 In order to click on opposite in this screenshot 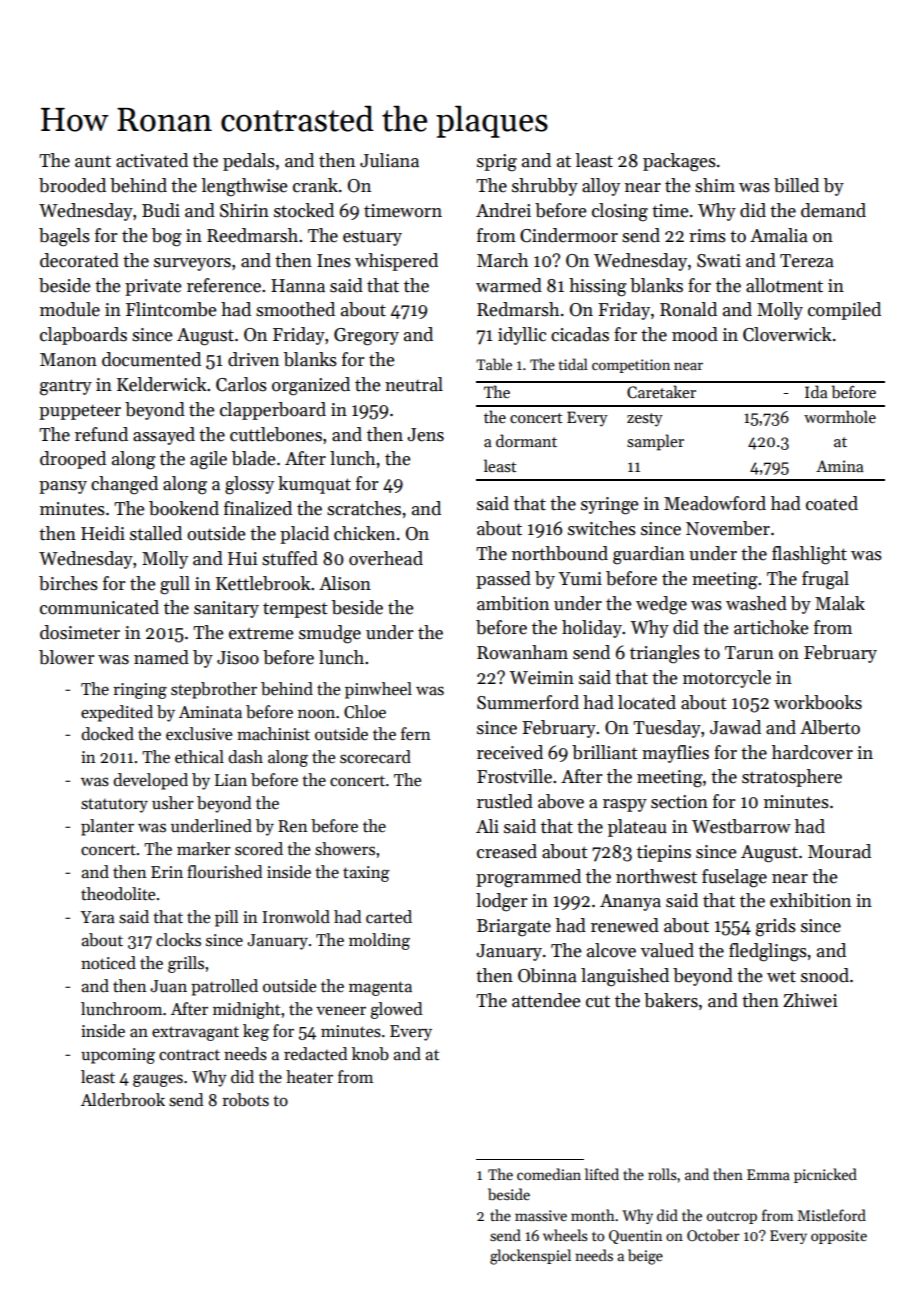, I will do `click(839, 1237)`.
